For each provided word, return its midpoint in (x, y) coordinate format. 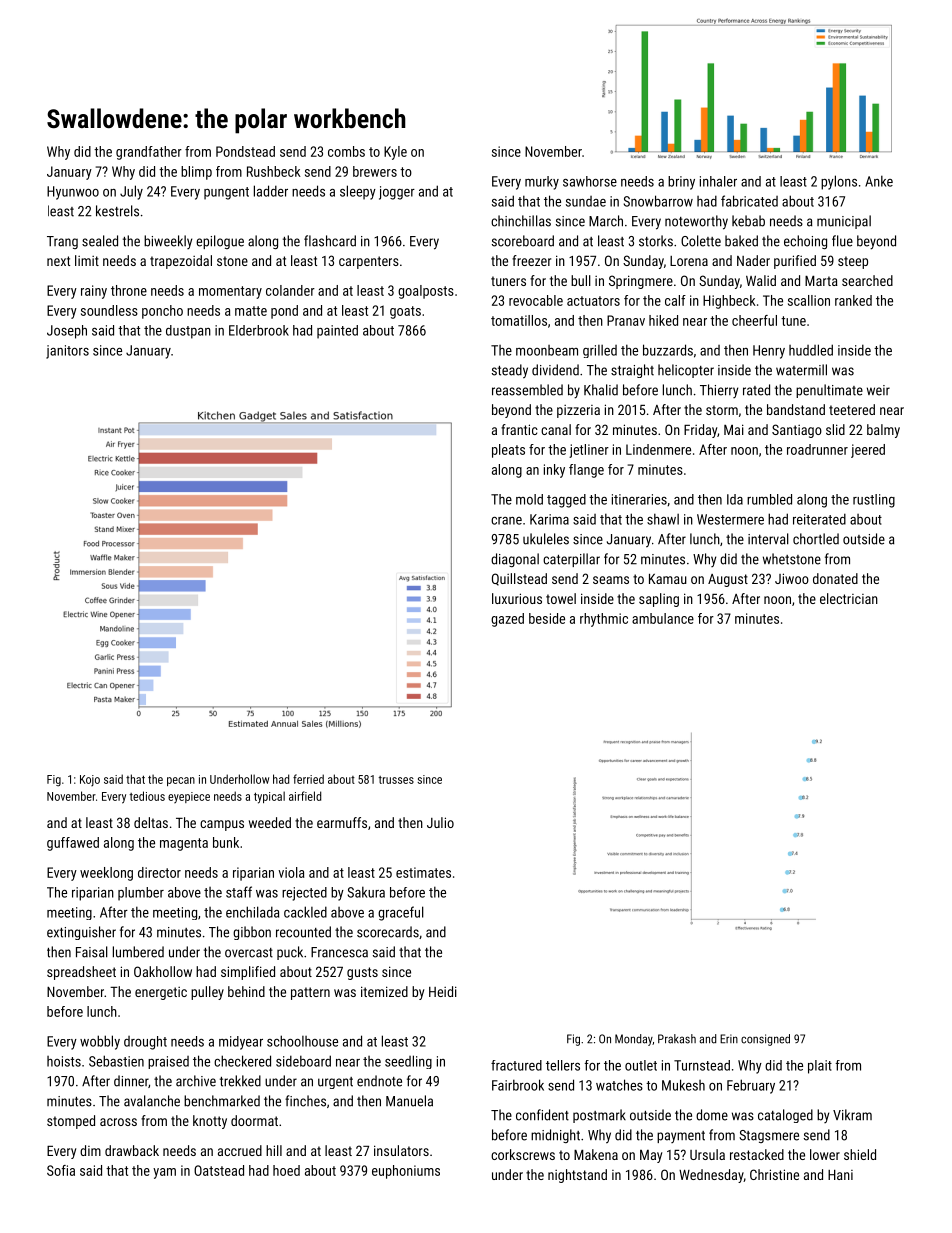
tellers (563, 1065)
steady (510, 371)
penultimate (829, 391)
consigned (765, 1040)
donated (835, 578)
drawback (132, 1150)
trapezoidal (181, 262)
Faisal (92, 952)
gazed (507, 620)
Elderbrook (259, 330)
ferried (308, 779)
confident (542, 1115)
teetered (852, 409)
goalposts (426, 292)
